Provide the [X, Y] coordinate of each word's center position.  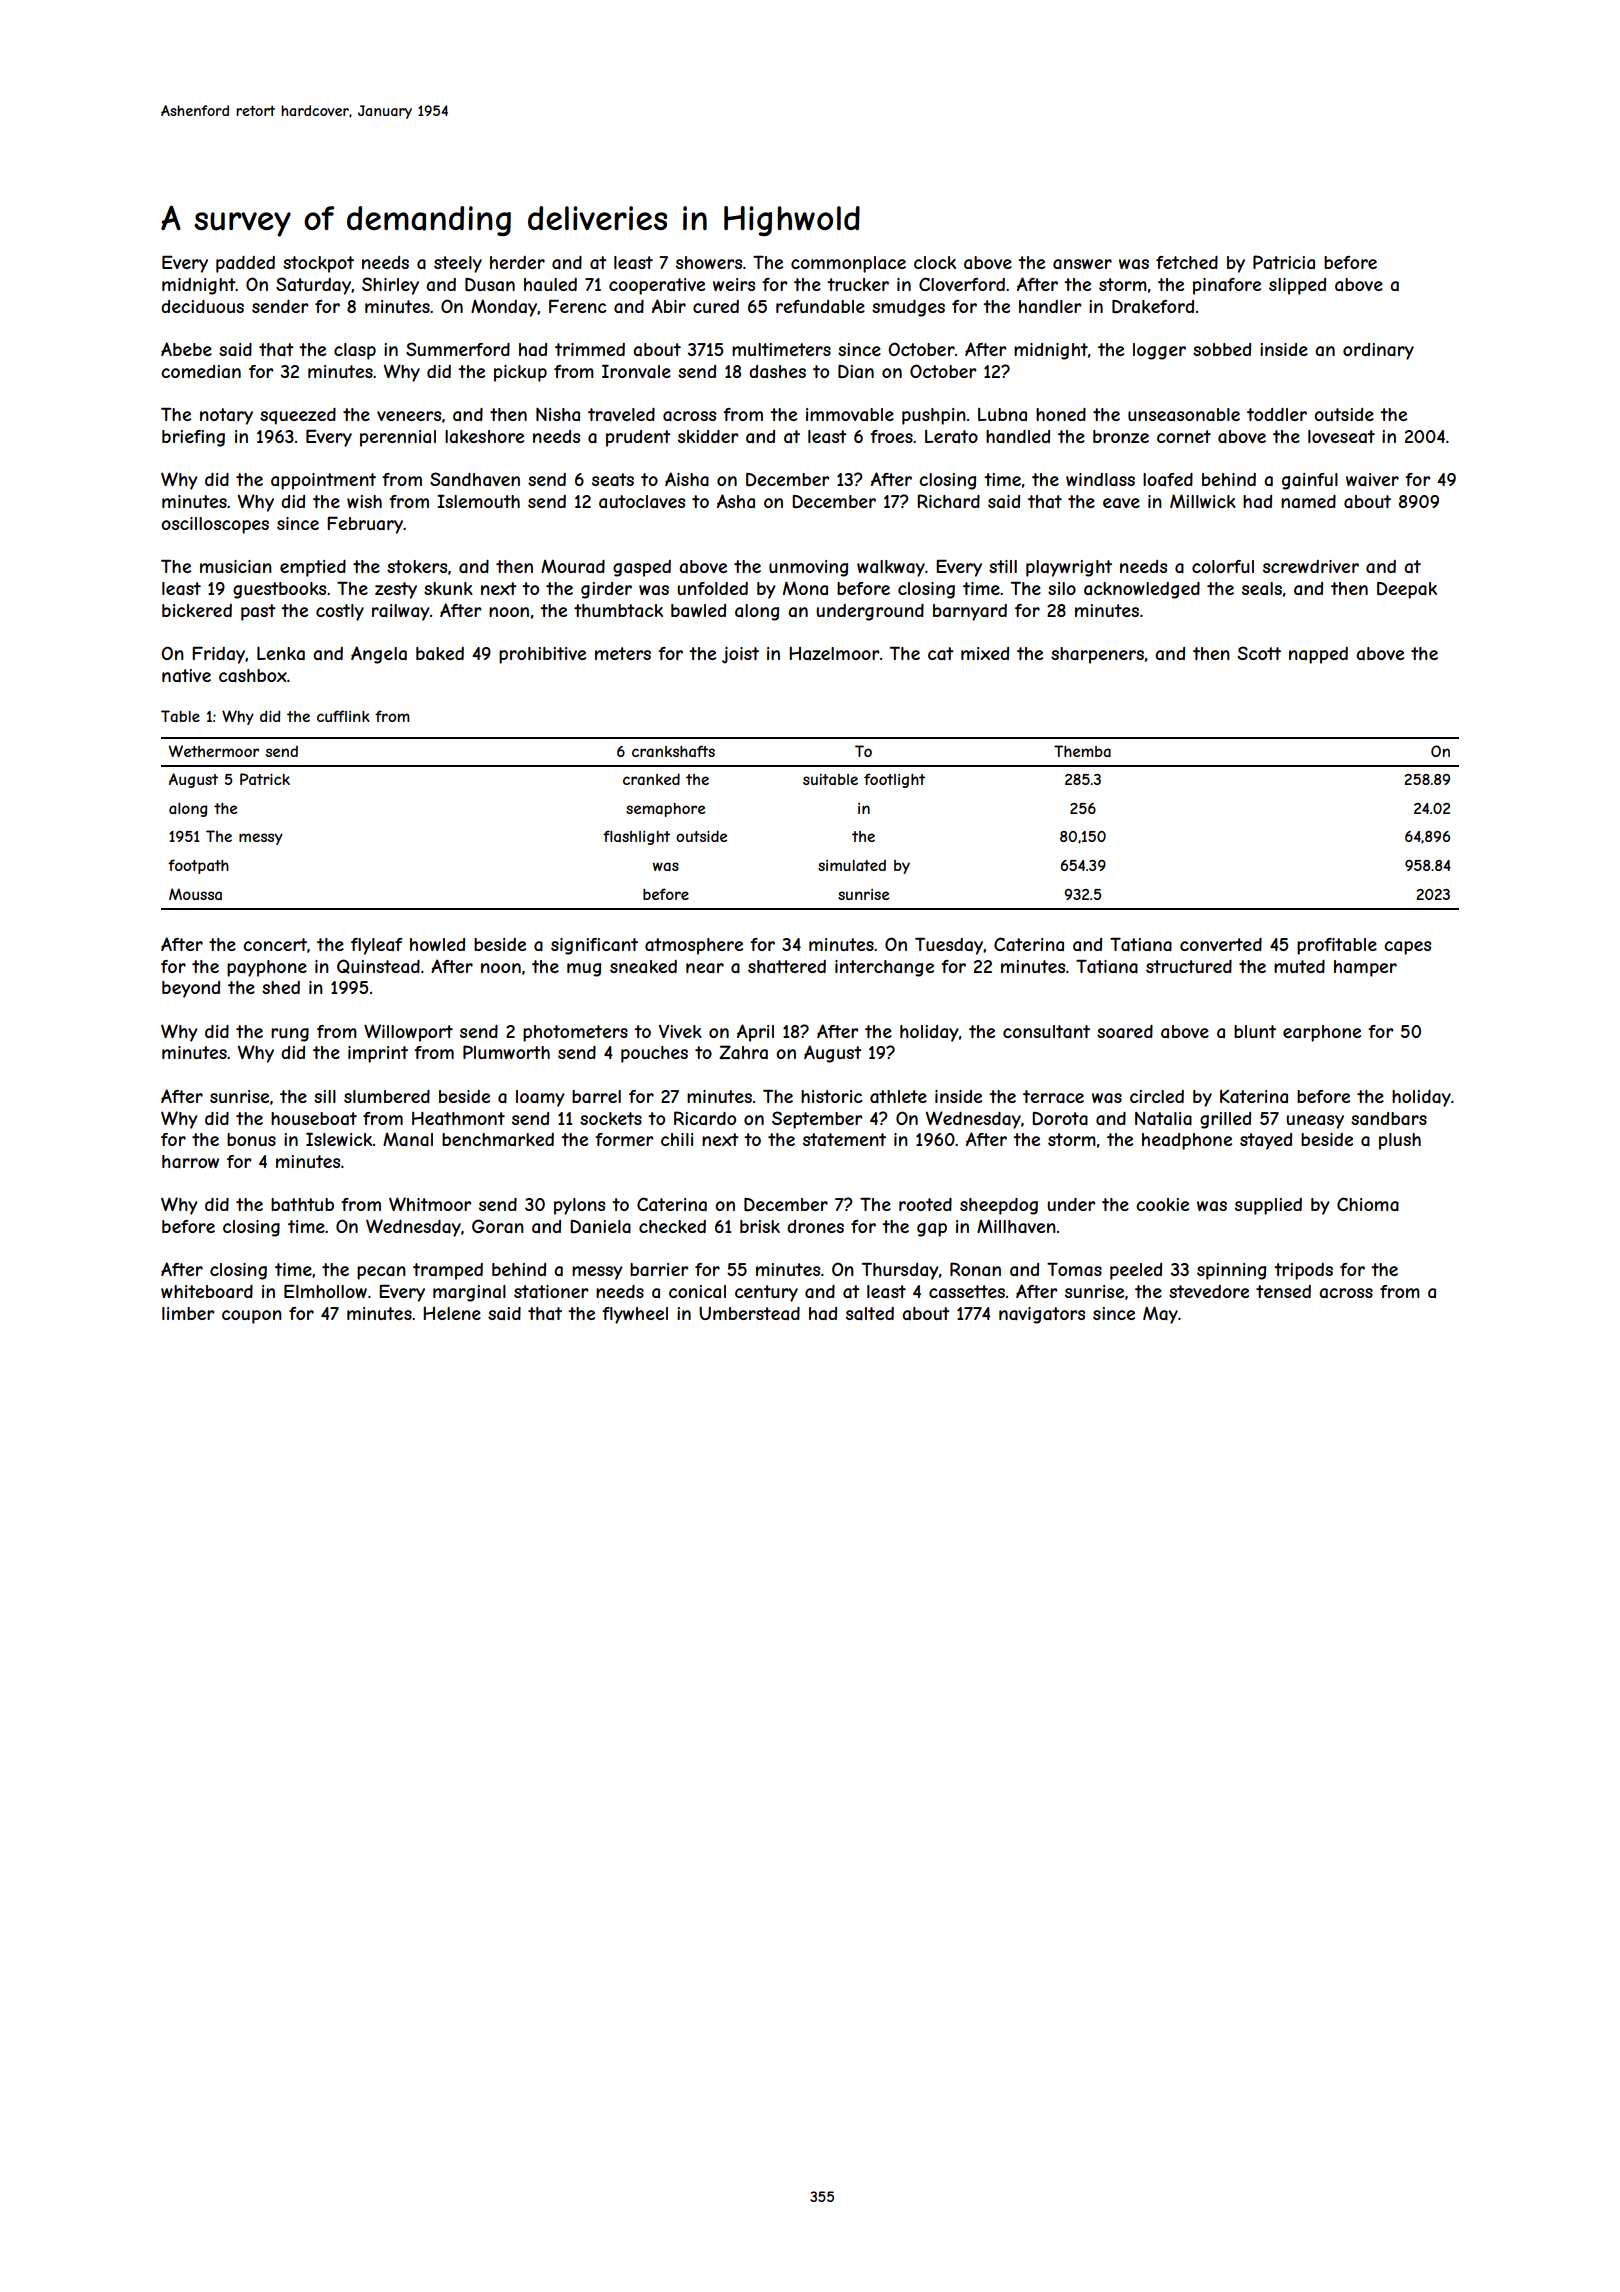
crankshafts [673, 751]
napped [1318, 655]
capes [1407, 948]
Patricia [1284, 262]
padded [245, 264]
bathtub [302, 1204]
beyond [191, 989]
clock [935, 262]
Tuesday [949, 946]
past [258, 612]
